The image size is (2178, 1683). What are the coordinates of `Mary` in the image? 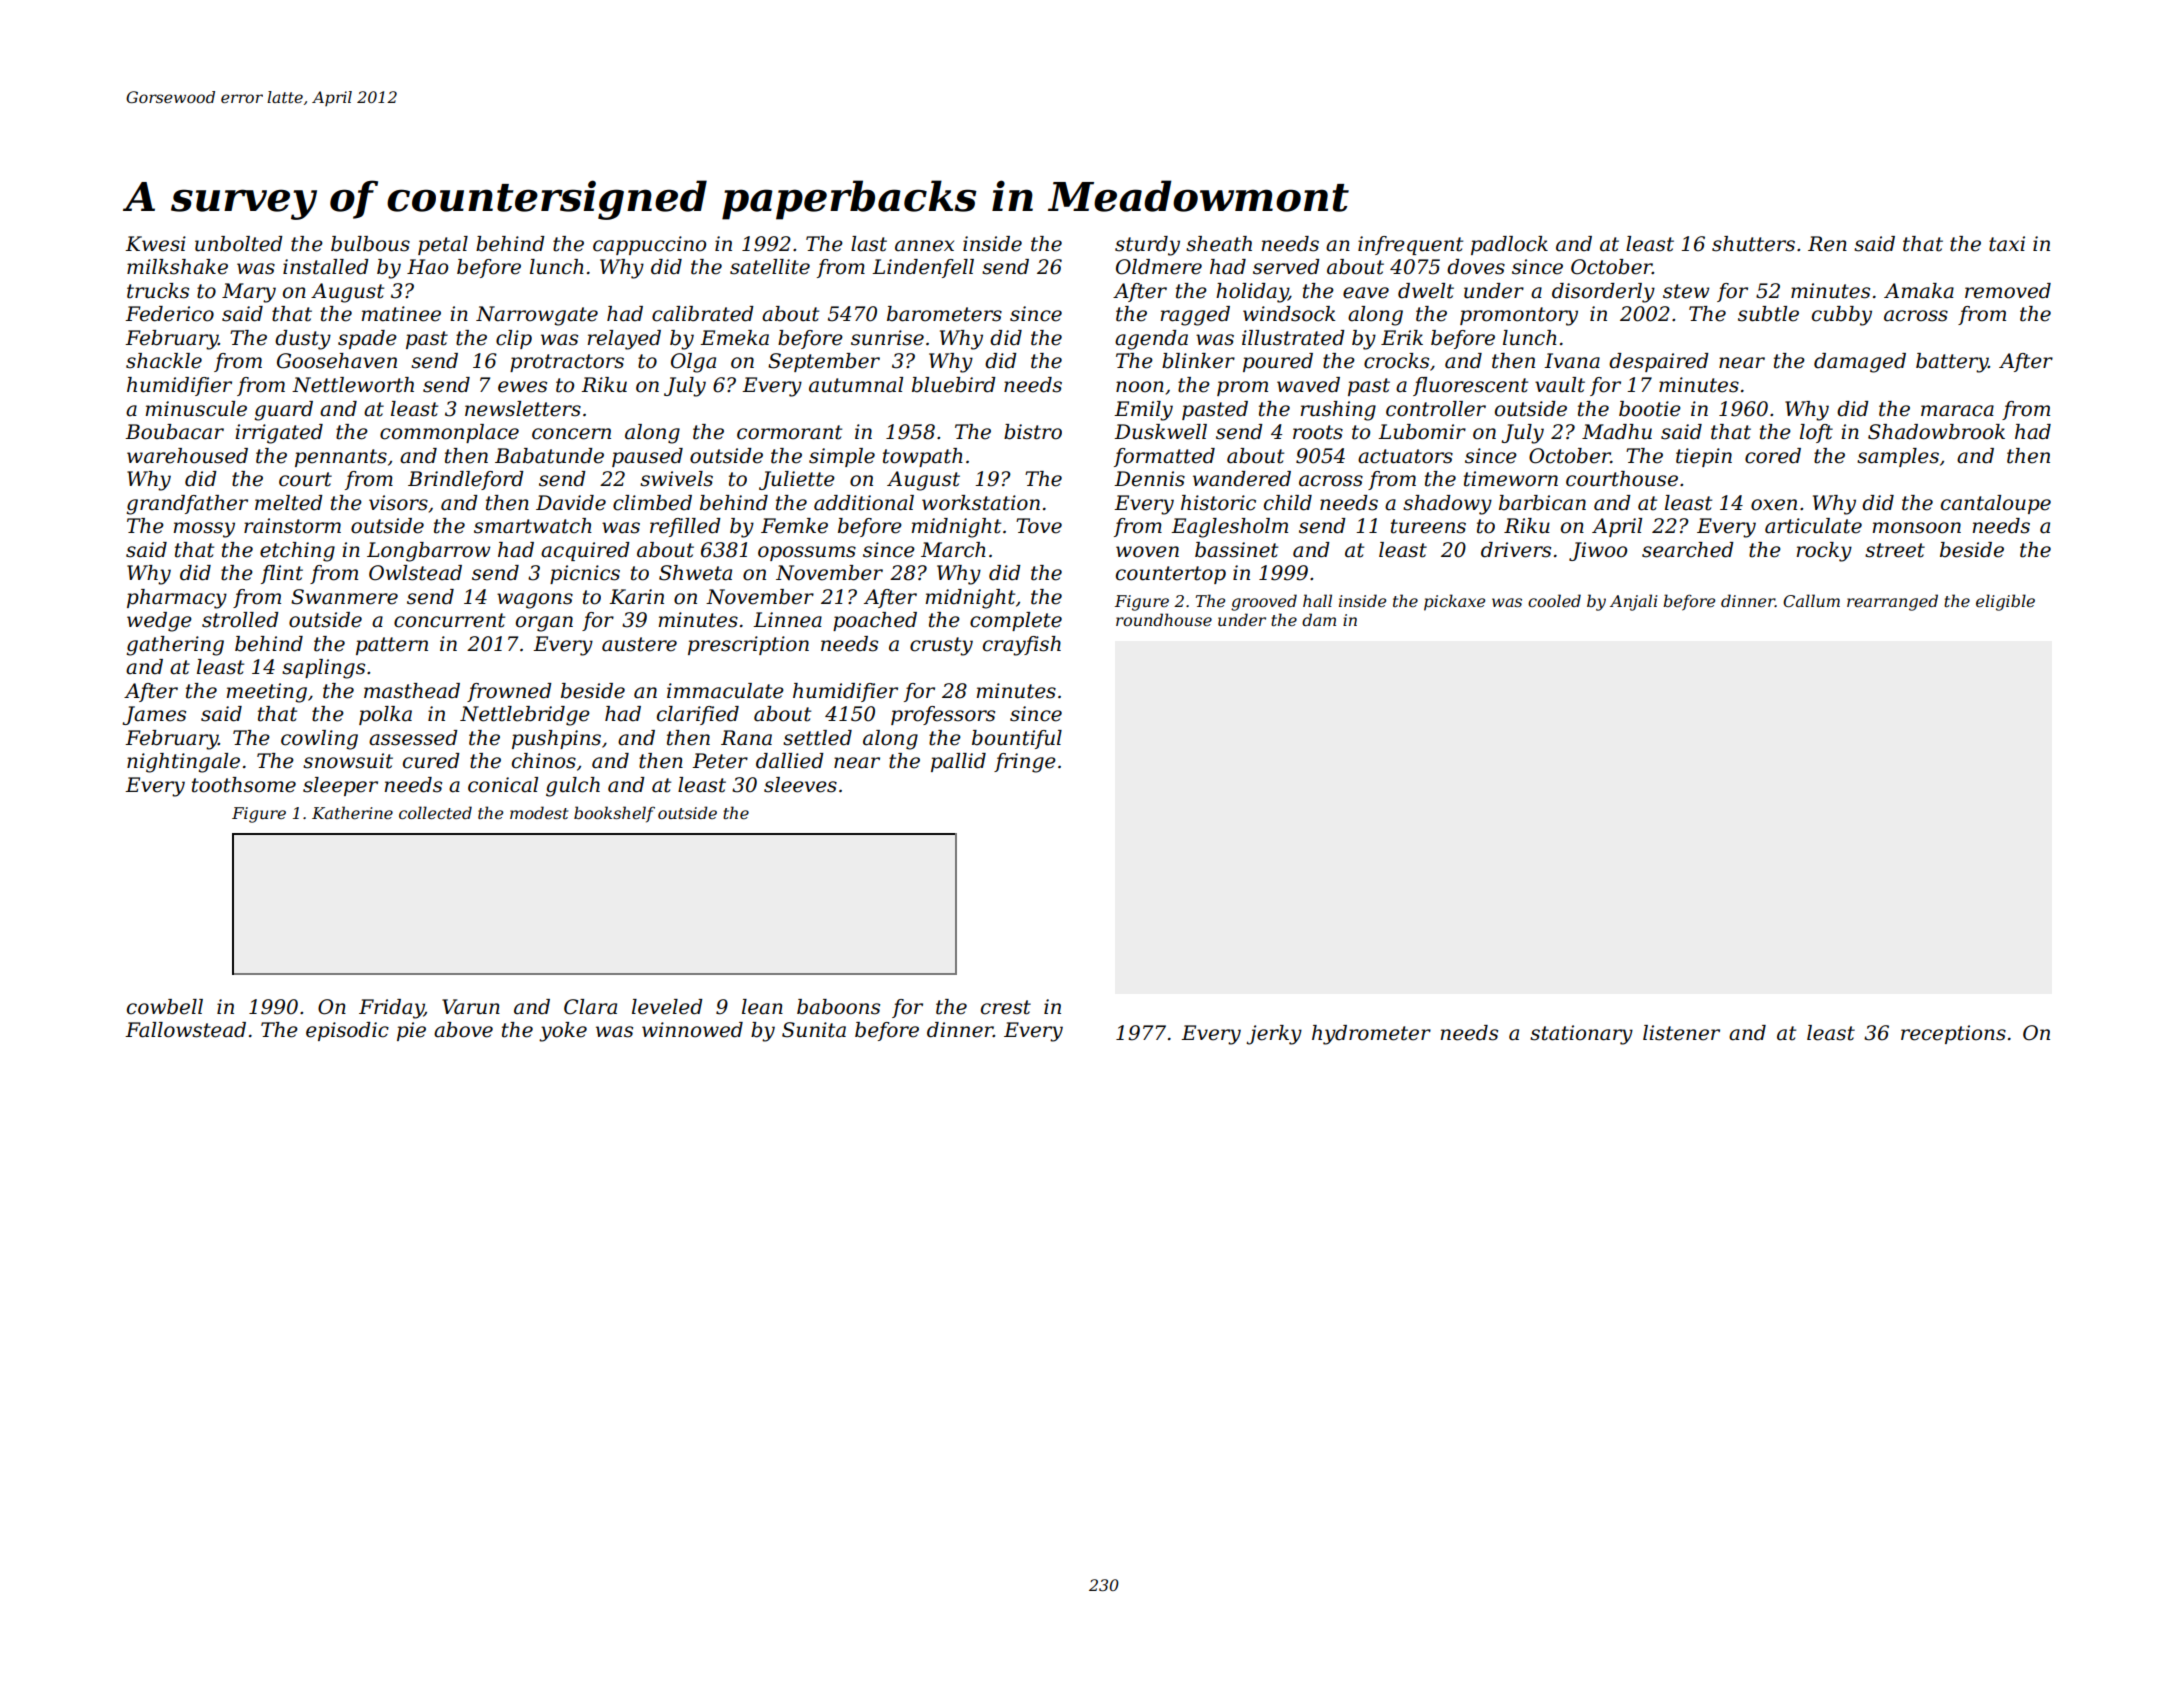 It's located at (249, 293).
